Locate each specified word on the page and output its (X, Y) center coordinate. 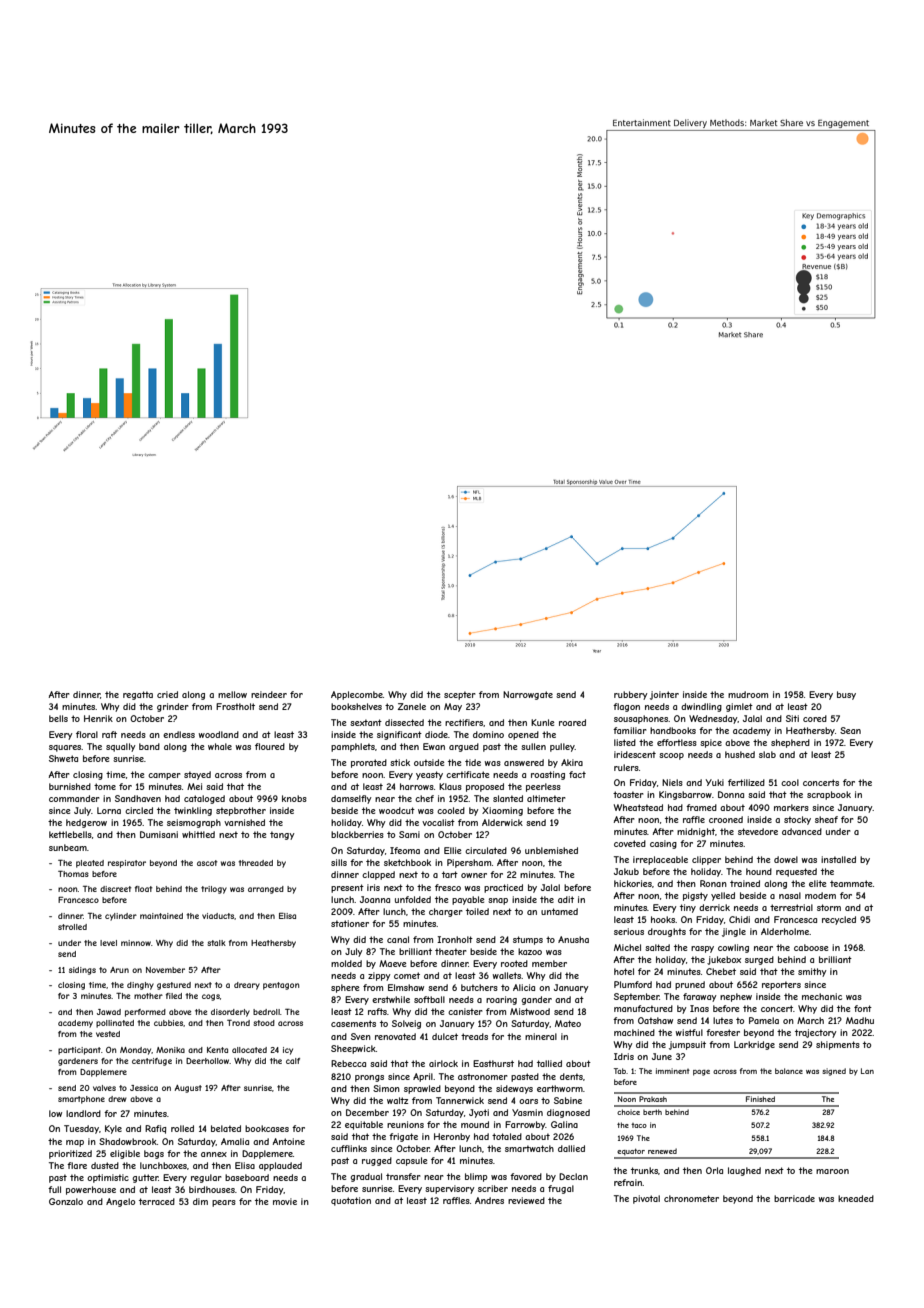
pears (224, 1203)
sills (339, 862)
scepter (460, 695)
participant (79, 1051)
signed (834, 1072)
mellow (232, 694)
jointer (664, 695)
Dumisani (159, 834)
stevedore (758, 831)
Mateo (568, 1023)
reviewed (526, 1200)
